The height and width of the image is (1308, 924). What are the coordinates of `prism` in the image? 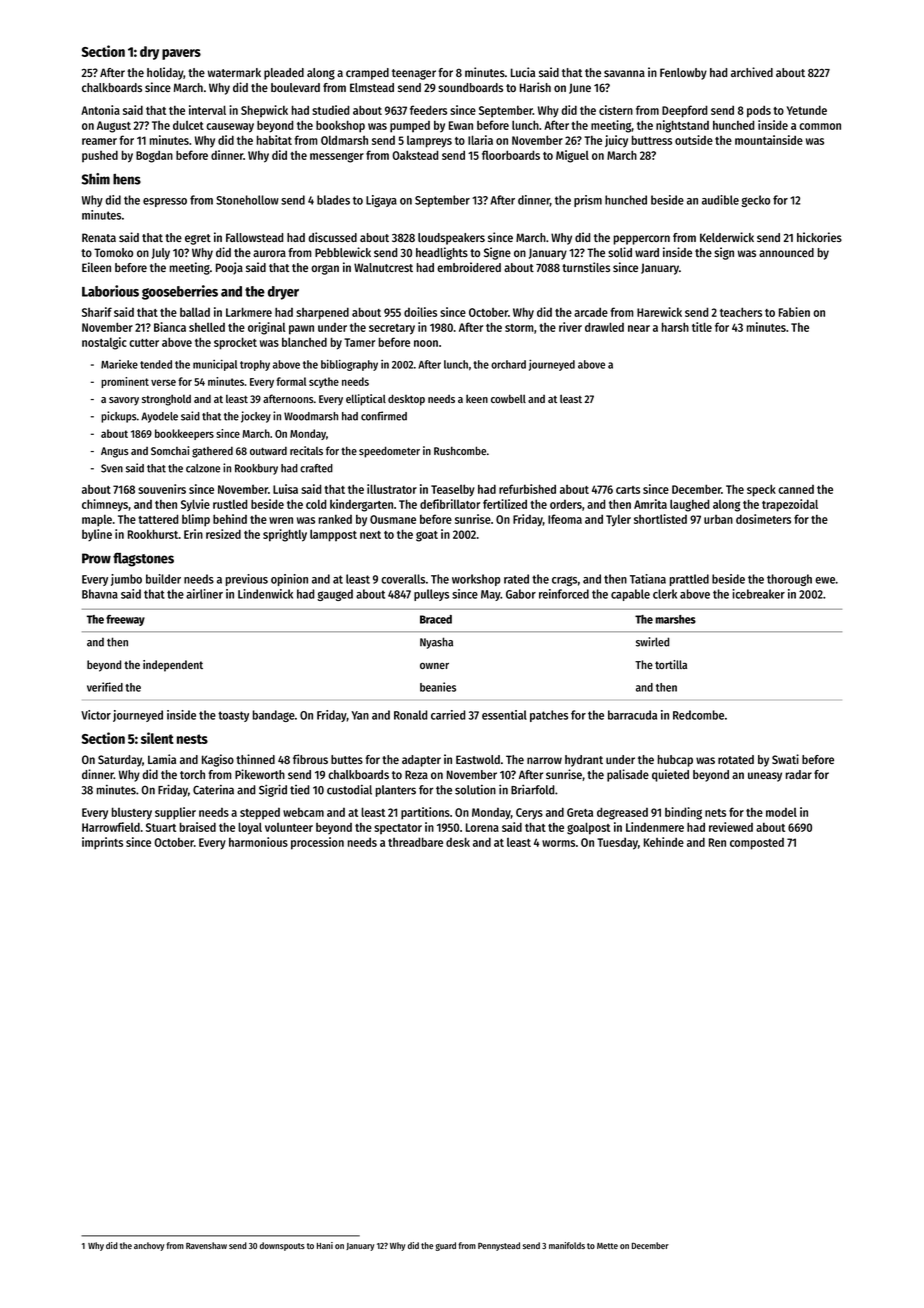 It's located at (588, 201).
